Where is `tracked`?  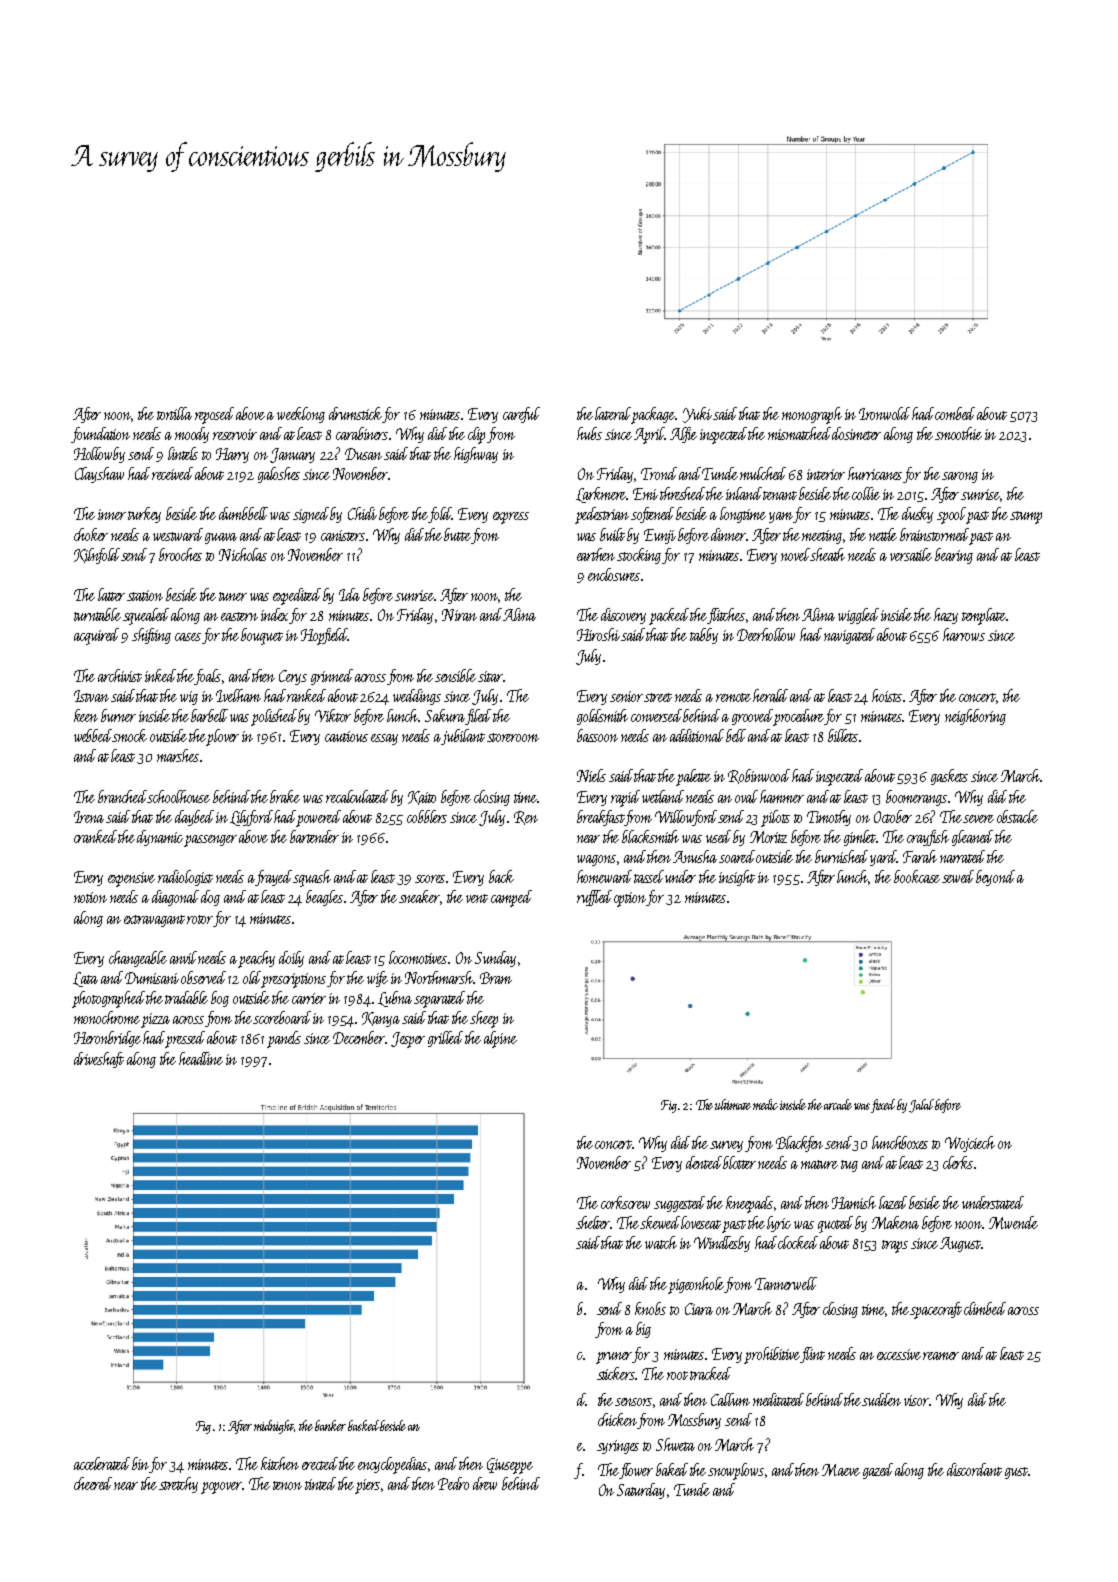
tracked is located at coordinates (710, 1373).
